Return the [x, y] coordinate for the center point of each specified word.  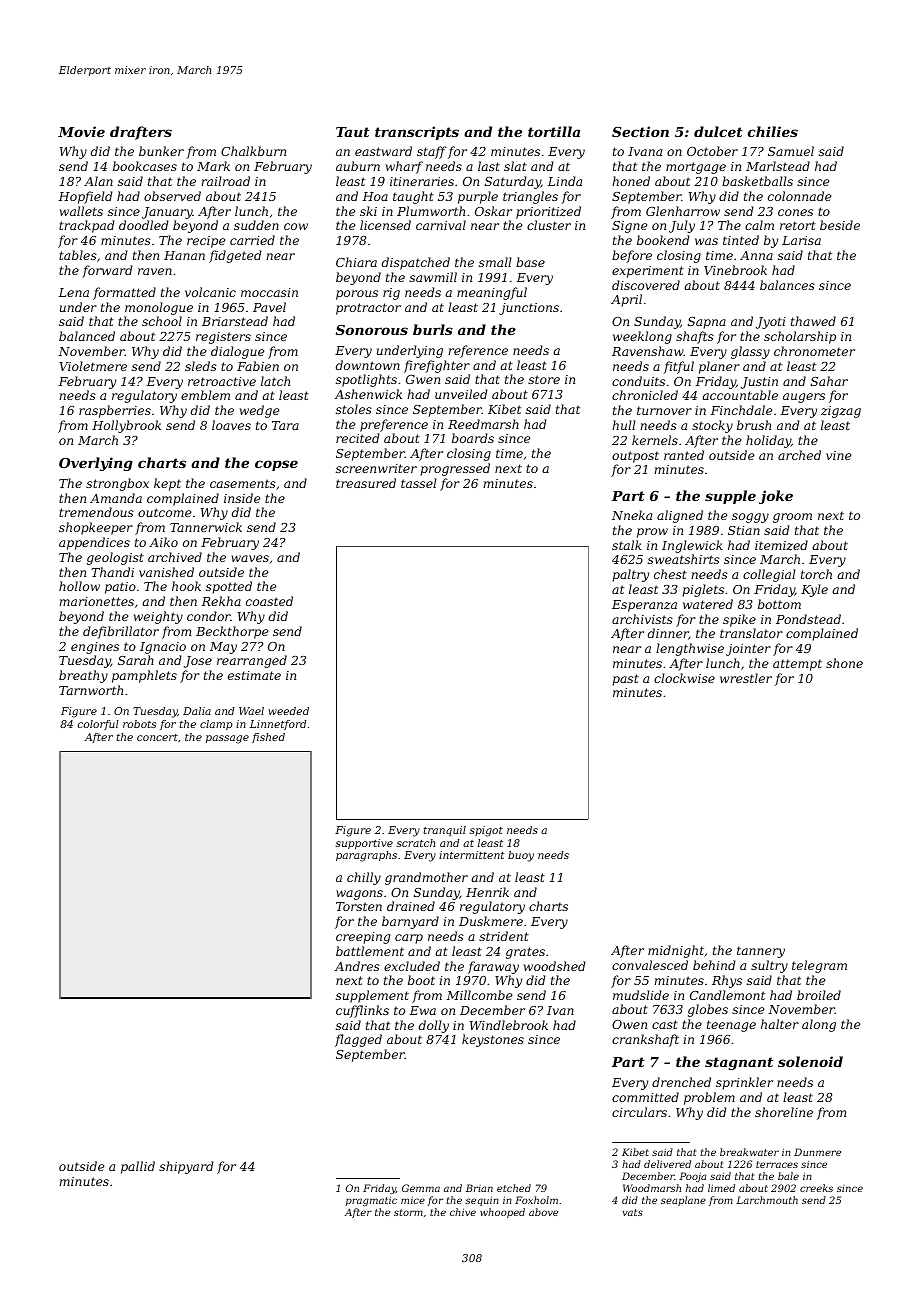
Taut [353, 132]
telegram [819, 966]
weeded [288, 711]
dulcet [718, 131]
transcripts [417, 133]
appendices [94, 543]
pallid [138, 1167]
